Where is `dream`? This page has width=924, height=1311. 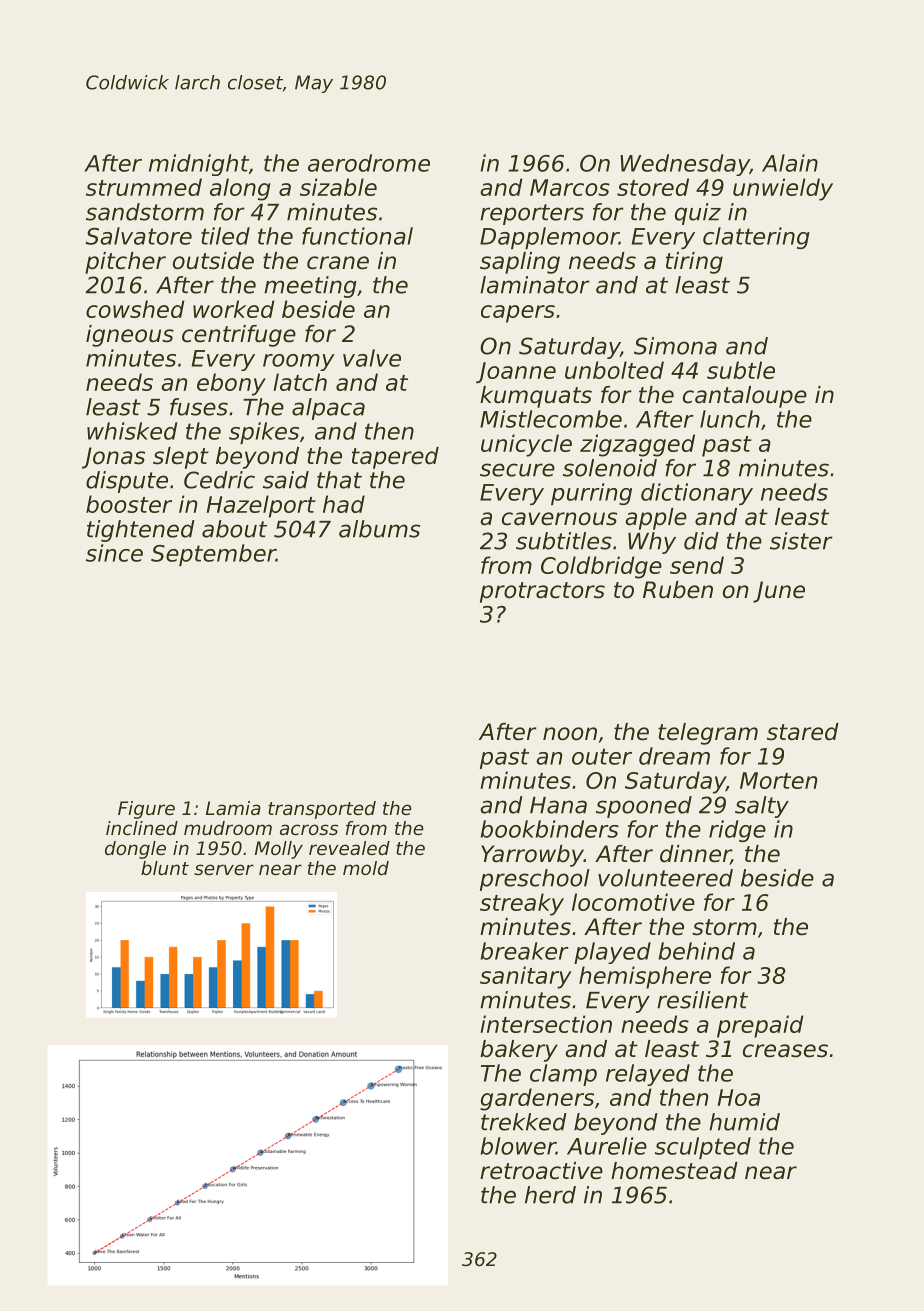
dream is located at coordinates (674, 756).
